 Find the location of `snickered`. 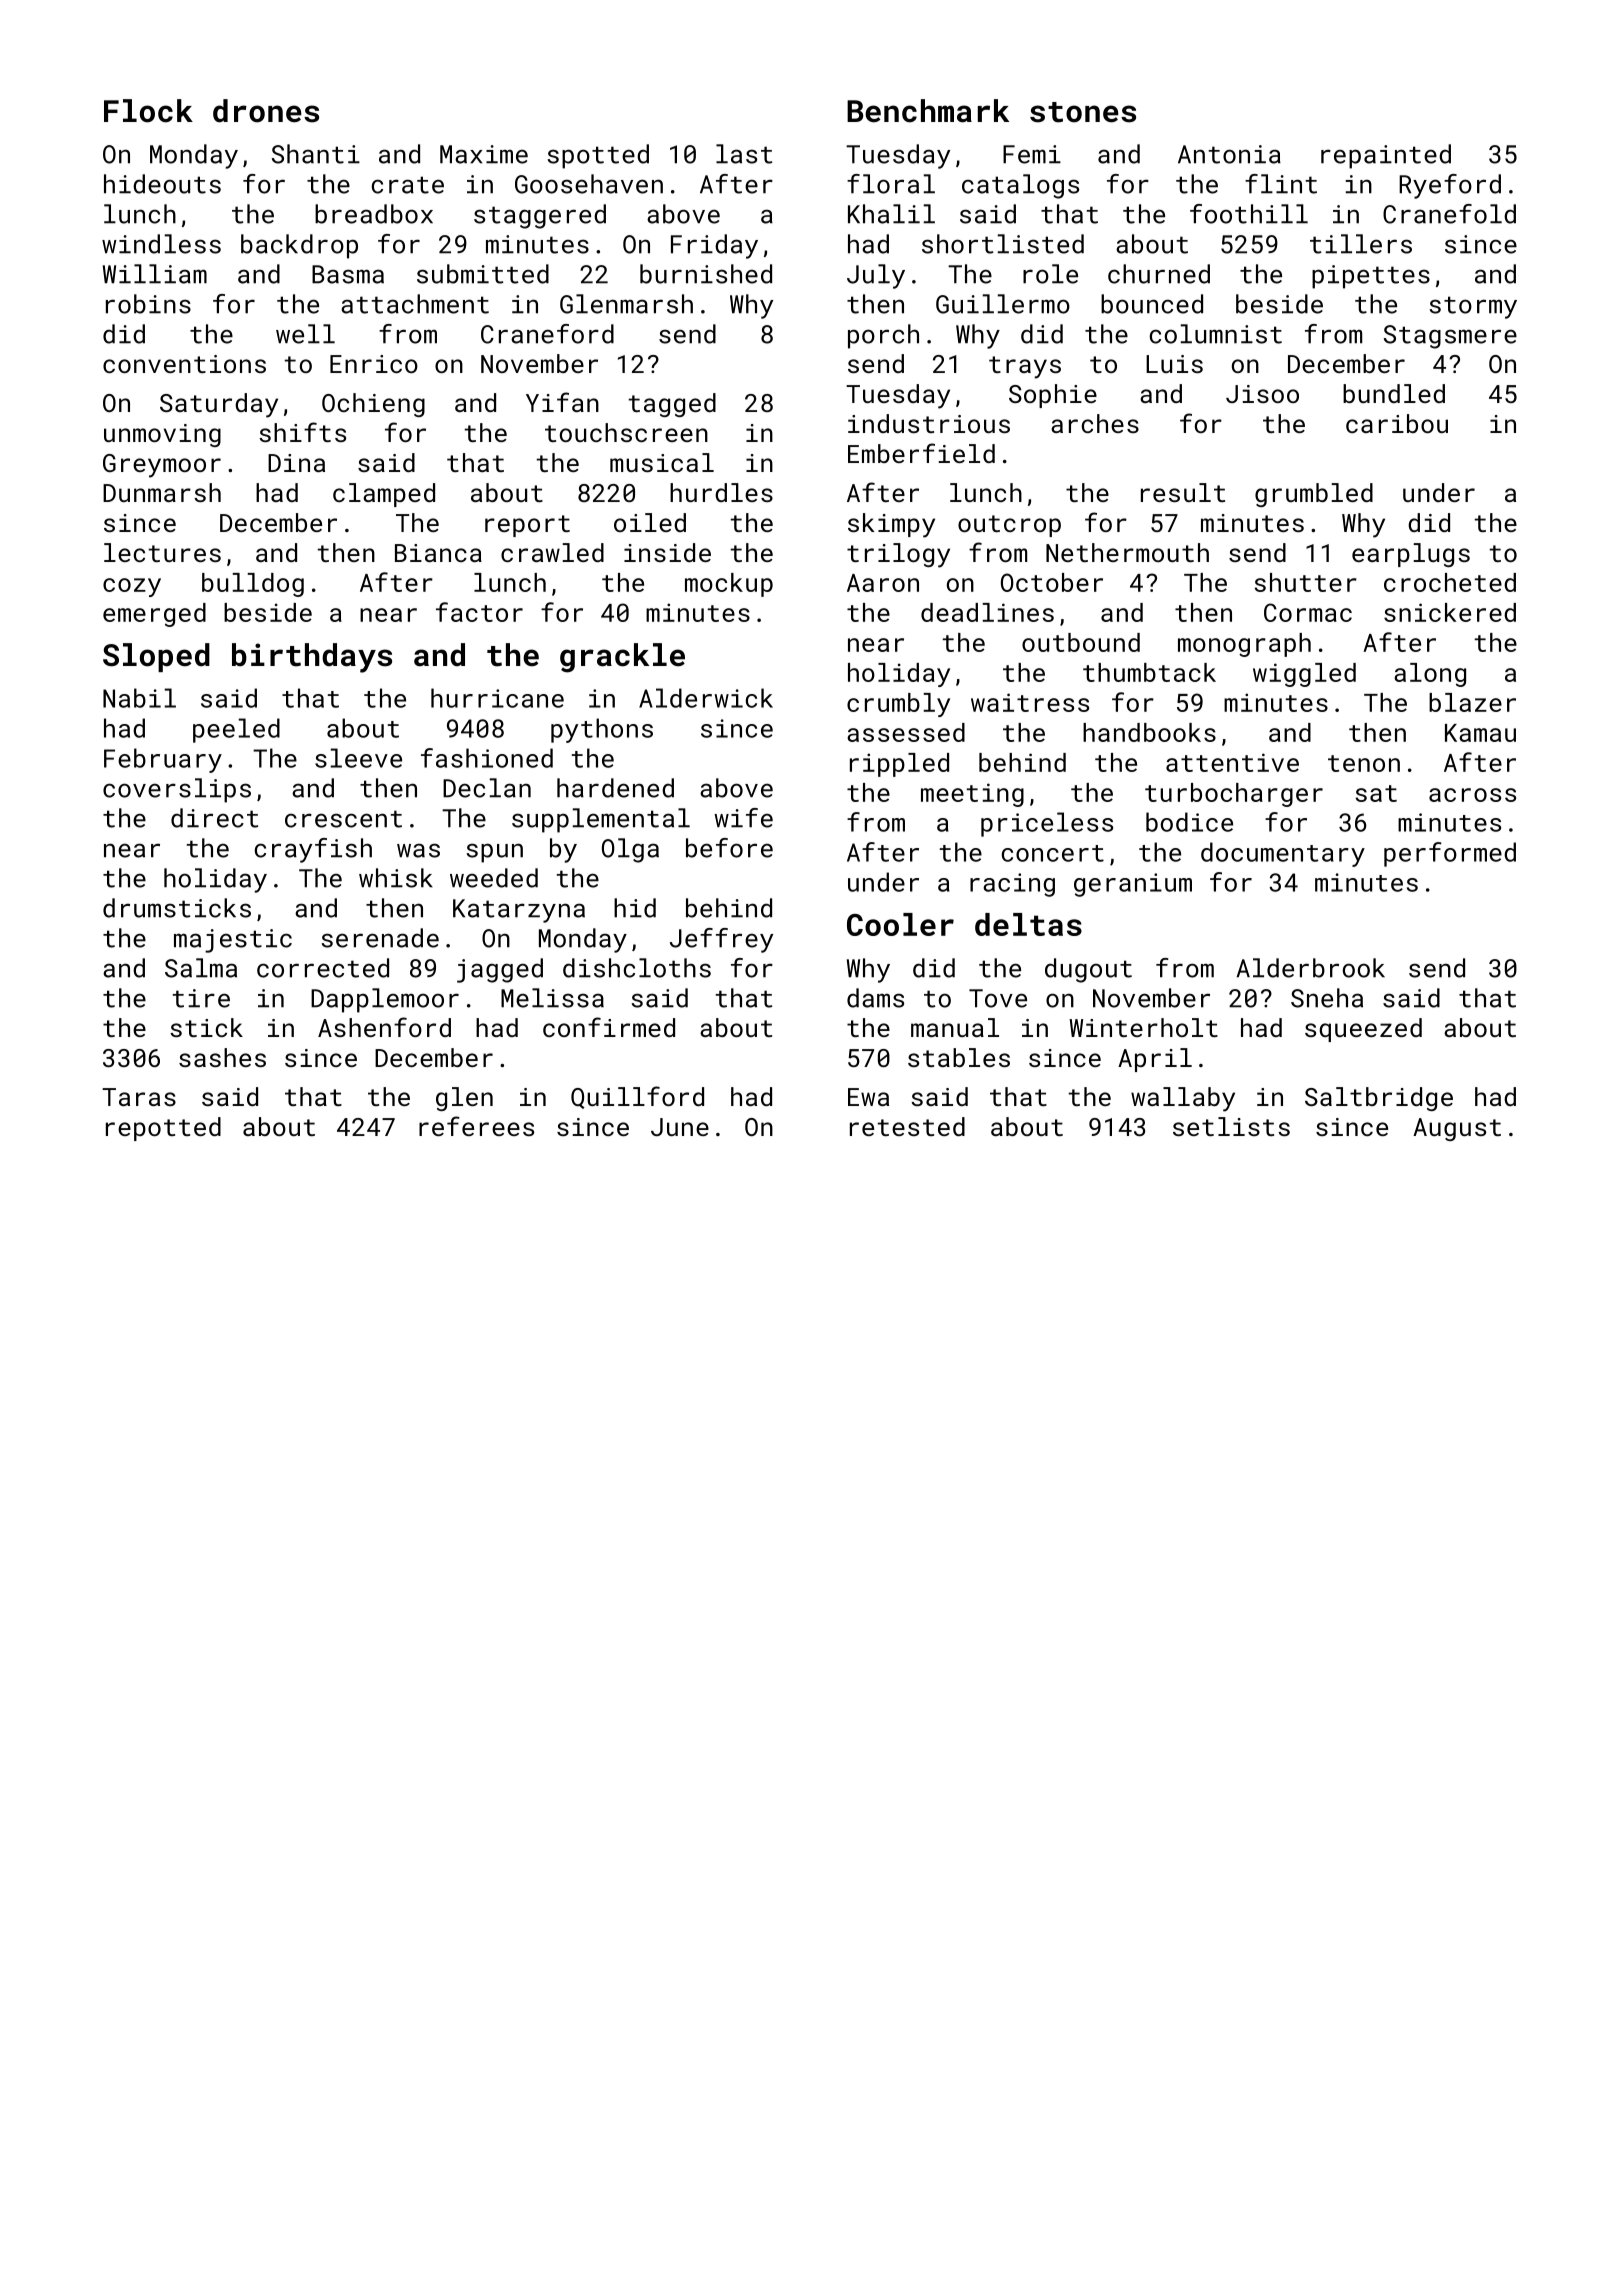

snickered is located at coordinates (1450, 612).
